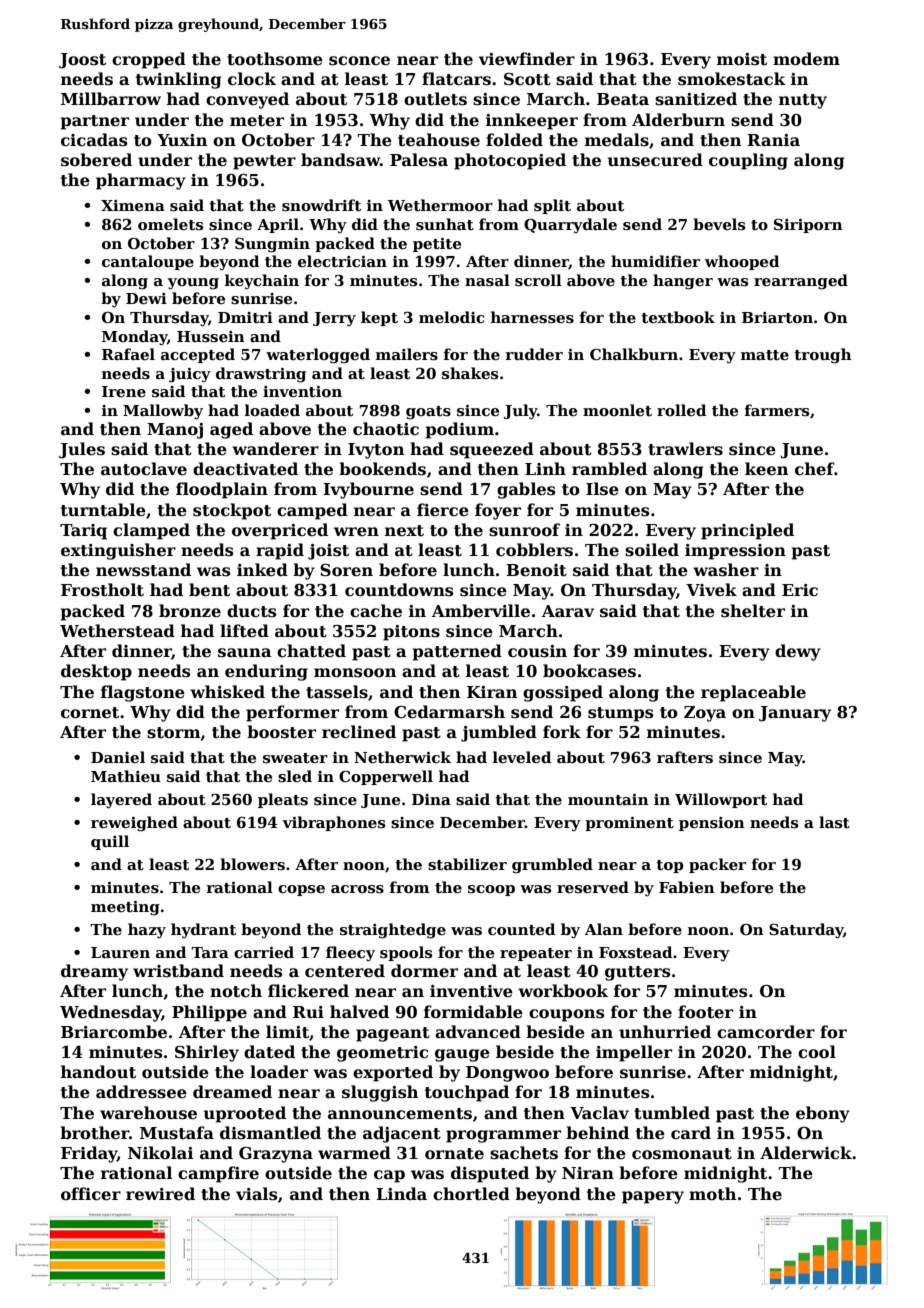 This screenshot has width=924, height=1308. I want to click on across, so click(357, 889).
